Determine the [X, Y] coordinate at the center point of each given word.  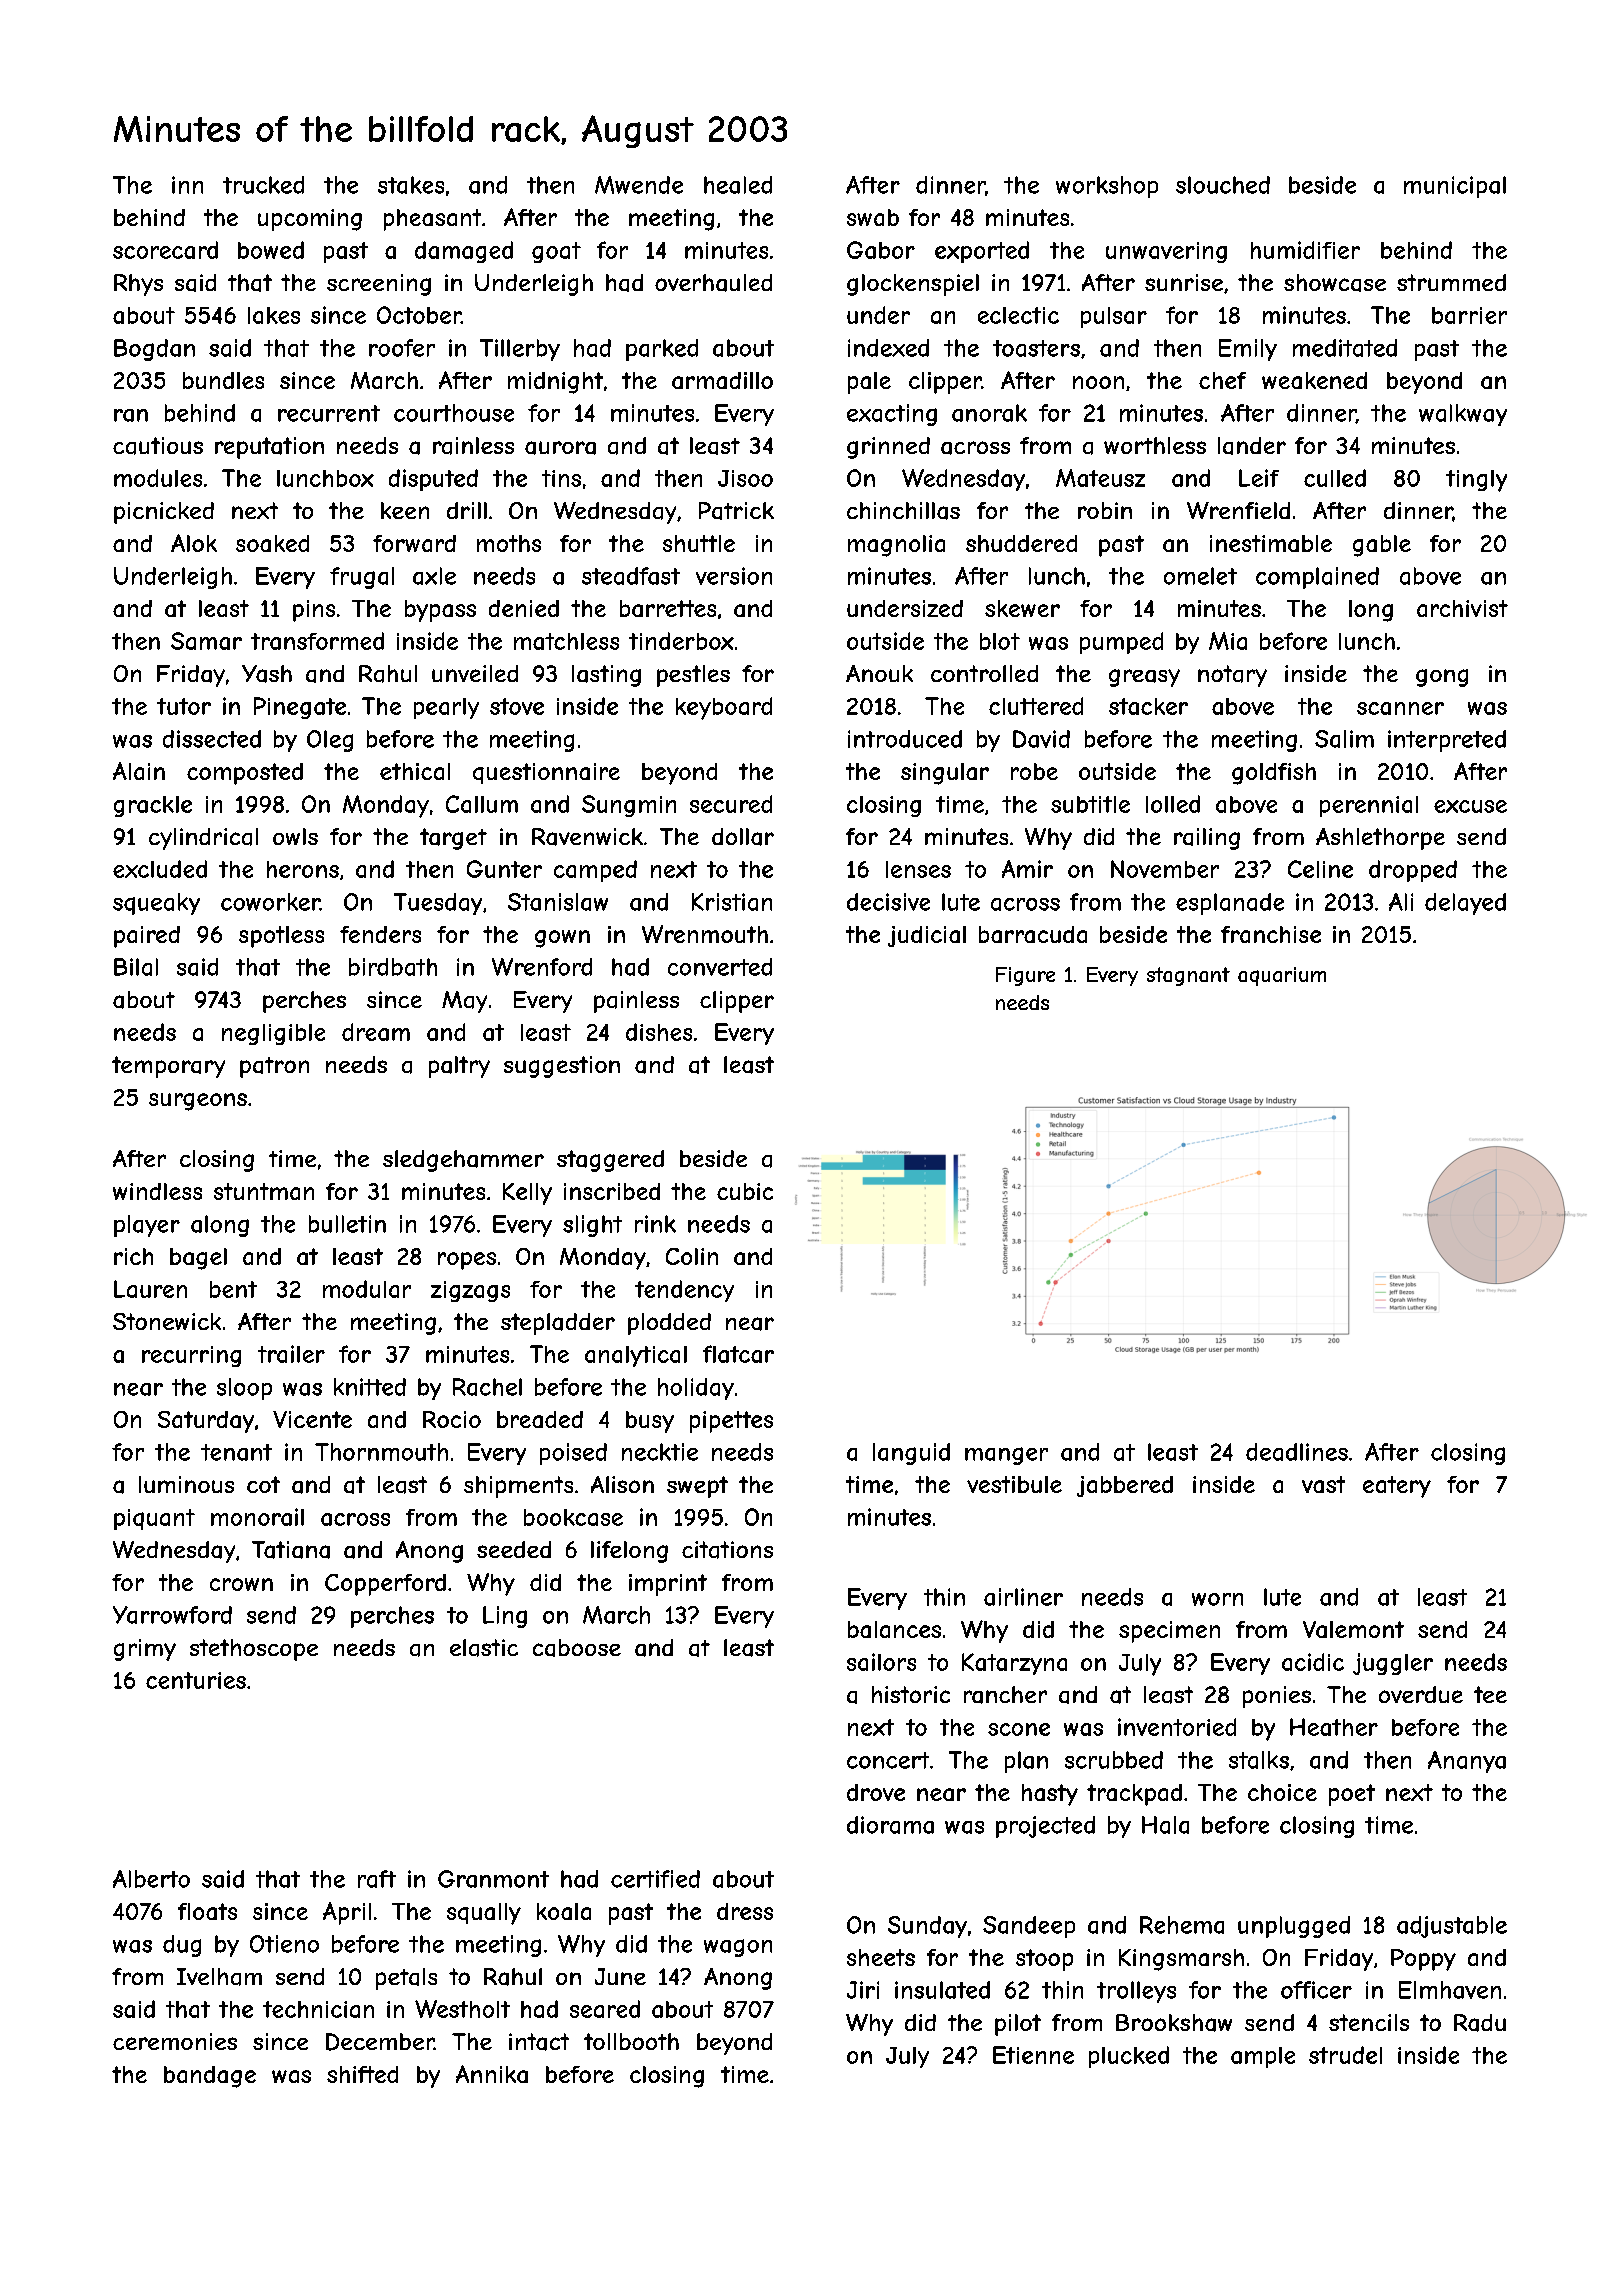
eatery [1397, 1487]
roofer [402, 348]
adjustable [1452, 1927]
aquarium [1282, 976]
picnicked [164, 513]
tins [561, 478]
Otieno [284, 1944]
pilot [1018, 2025]
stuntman [264, 1191]
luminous [186, 1484]
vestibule [1014, 1484]
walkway [1463, 415]
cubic [745, 1191]
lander [1252, 446]
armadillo [722, 380]
